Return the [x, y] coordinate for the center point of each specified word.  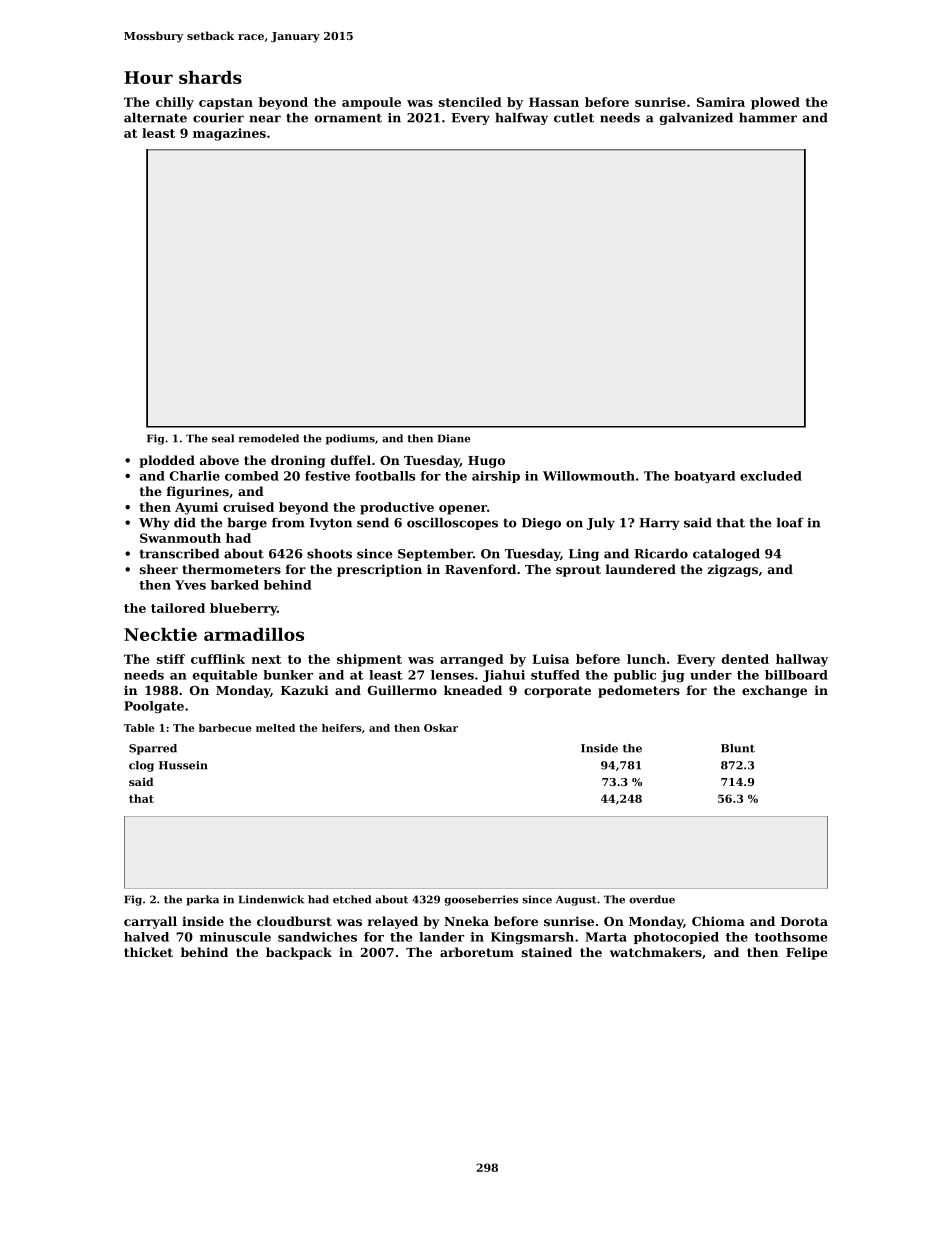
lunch [646, 659]
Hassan [554, 102]
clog [141, 766]
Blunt [738, 748]
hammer [768, 118]
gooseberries [481, 900]
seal [223, 438]
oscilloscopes [452, 524]
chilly [175, 103]
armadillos [254, 634]
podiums [350, 439]
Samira [721, 102]
